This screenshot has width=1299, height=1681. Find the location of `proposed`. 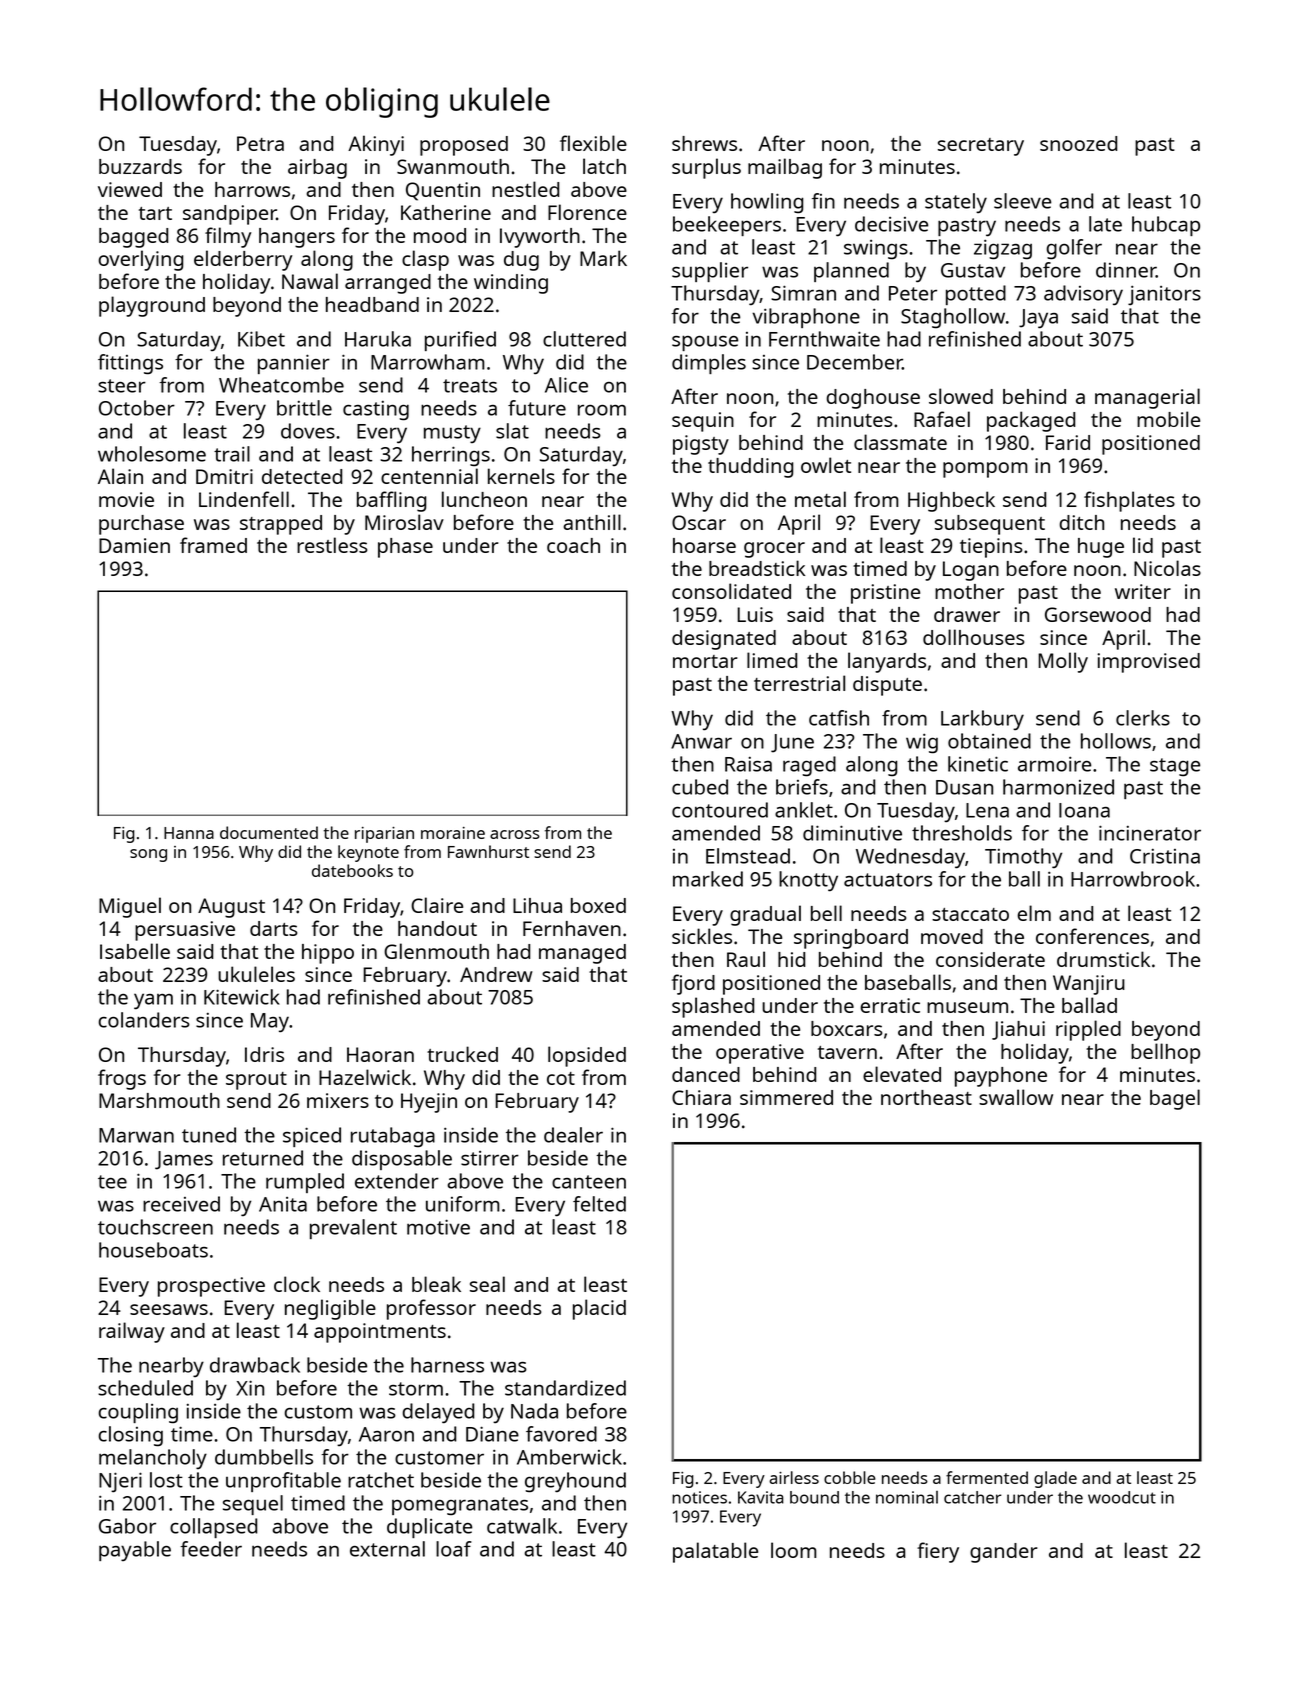

proposed is located at coordinates (464, 146).
